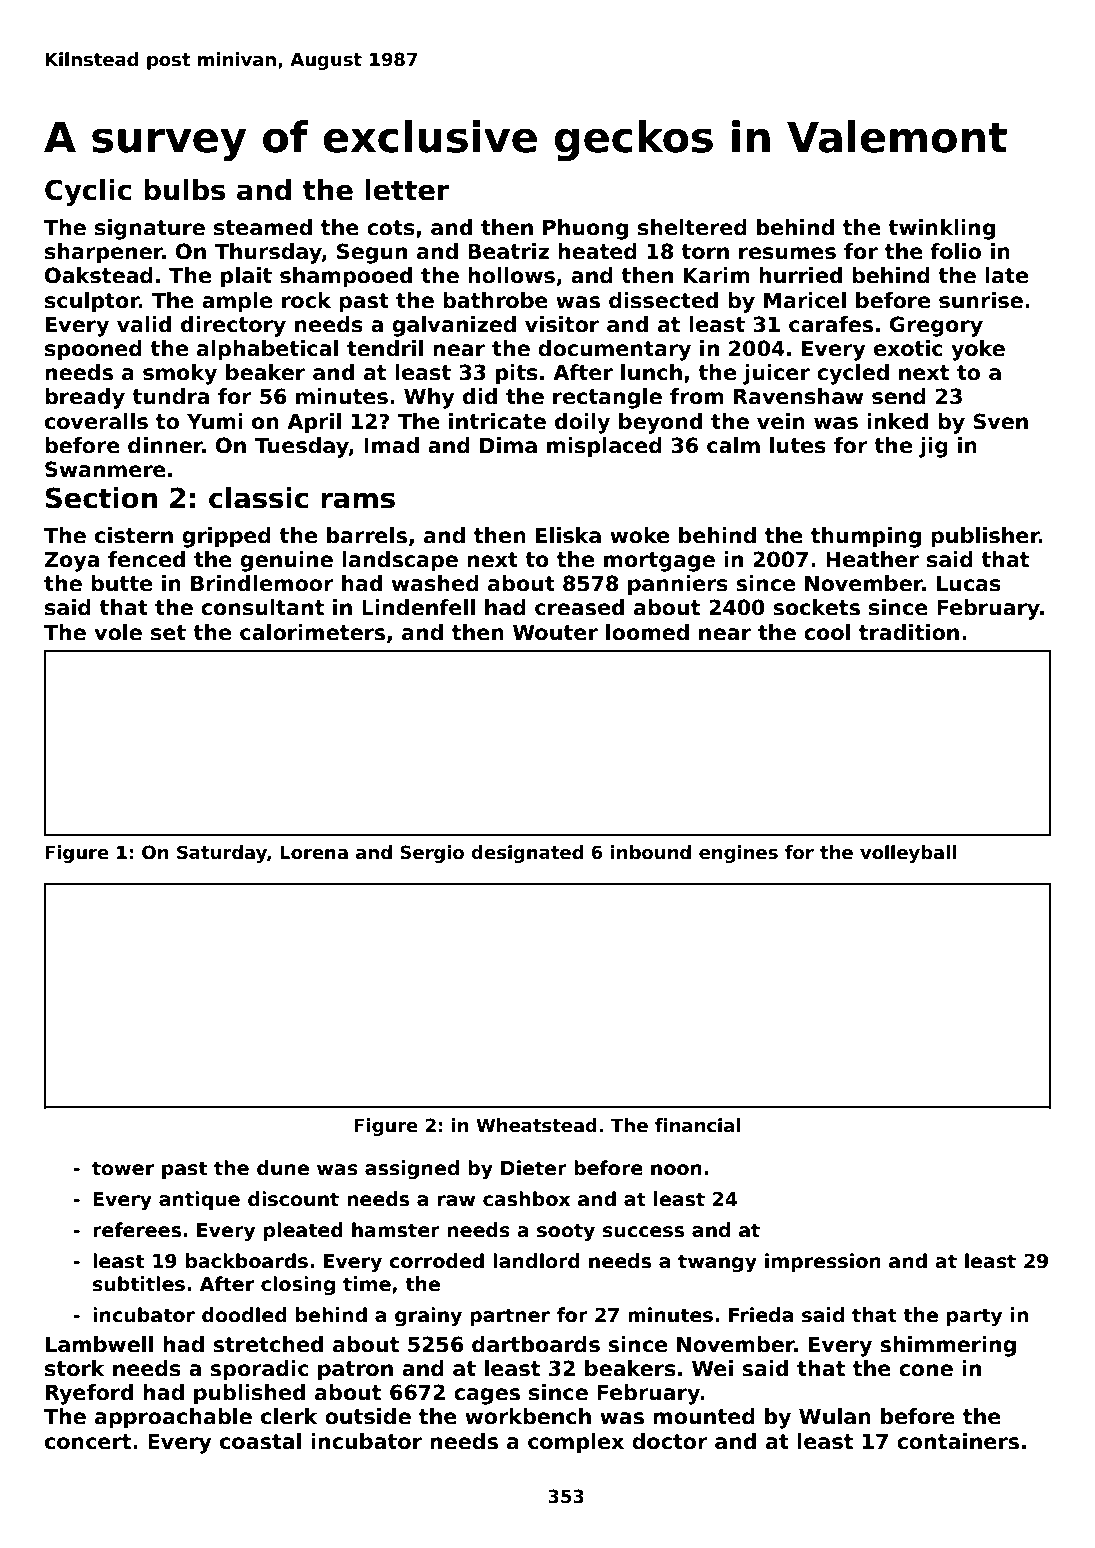  Describe the element at coordinates (651, 852) in the page. I see `inbound` at that location.
